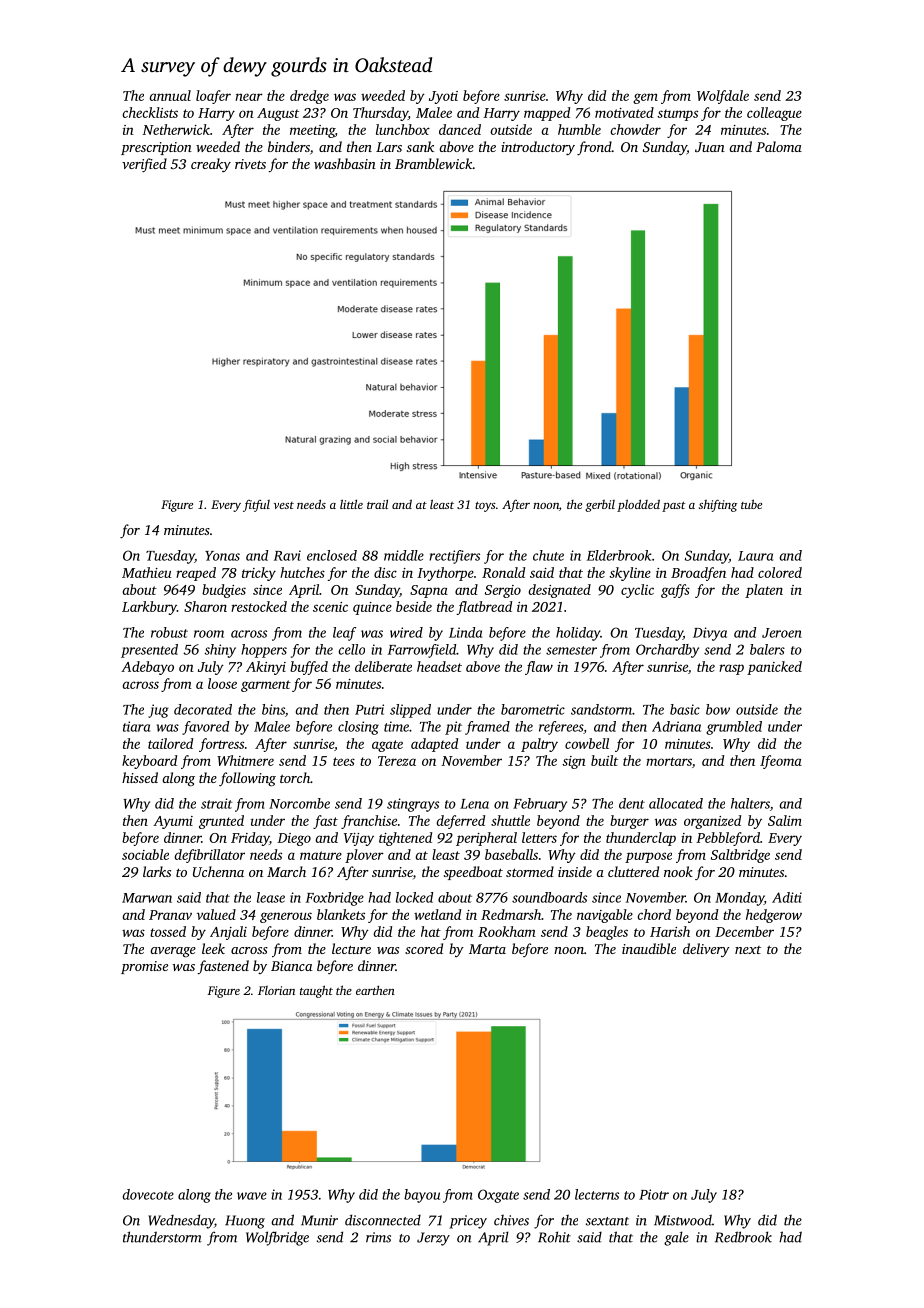 This screenshot has width=924, height=1308. Describe the element at coordinates (575, 871) in the screenshot. I see `inside` at that location.
